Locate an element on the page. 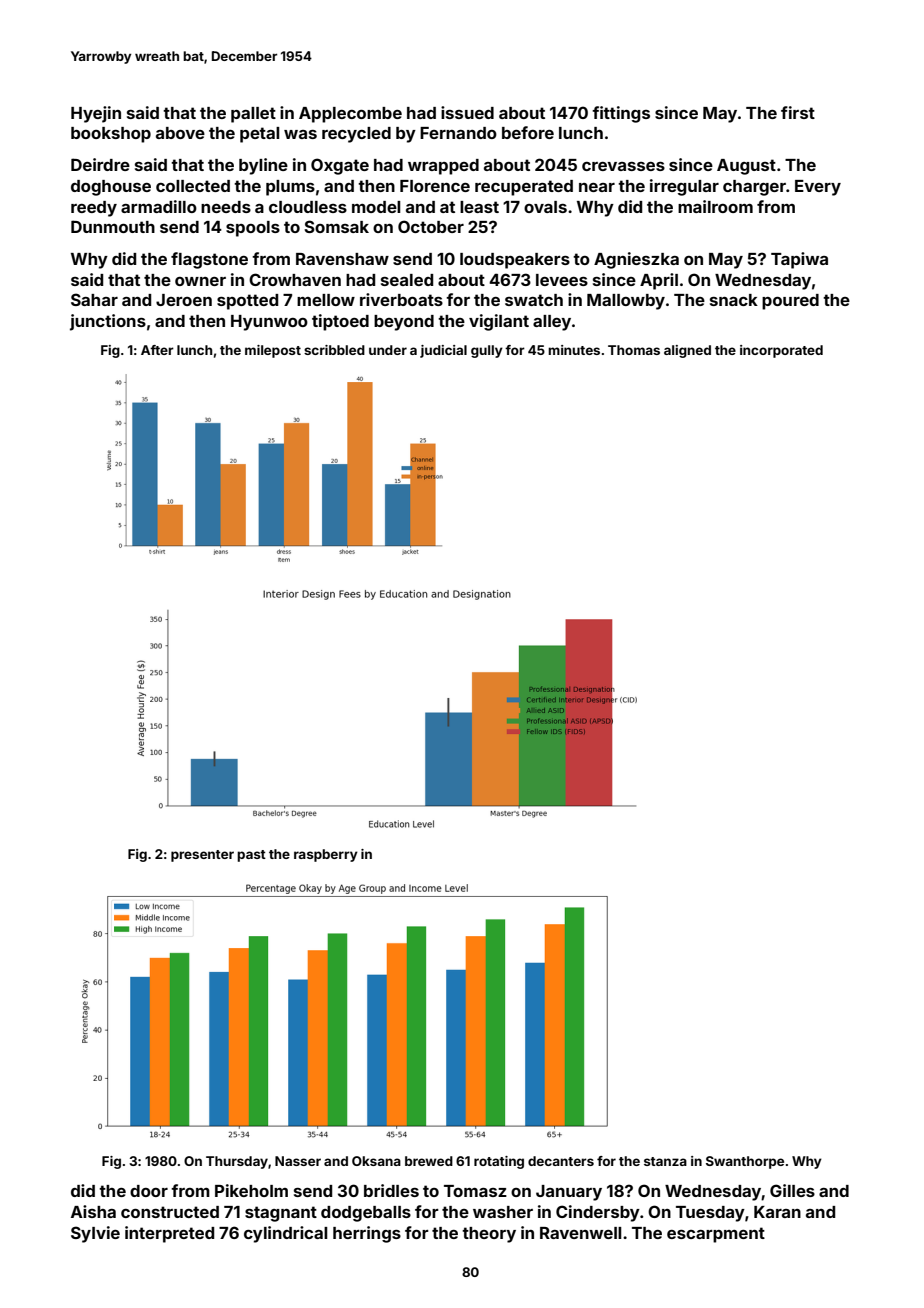 The image size is (924, 1308). past is located at coordinates (251, 856).
